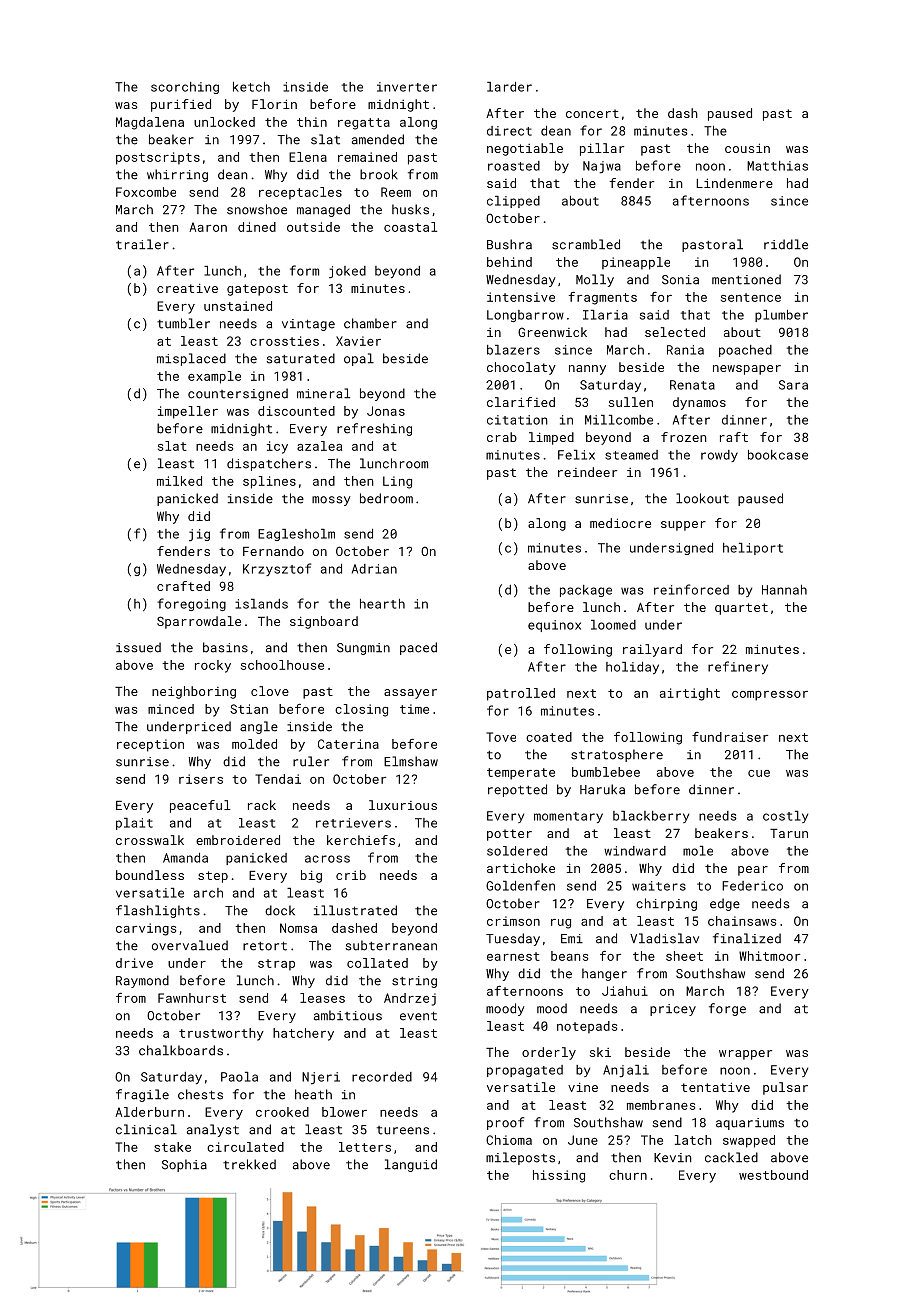  I want to click on Molly, so click(595, 280).
